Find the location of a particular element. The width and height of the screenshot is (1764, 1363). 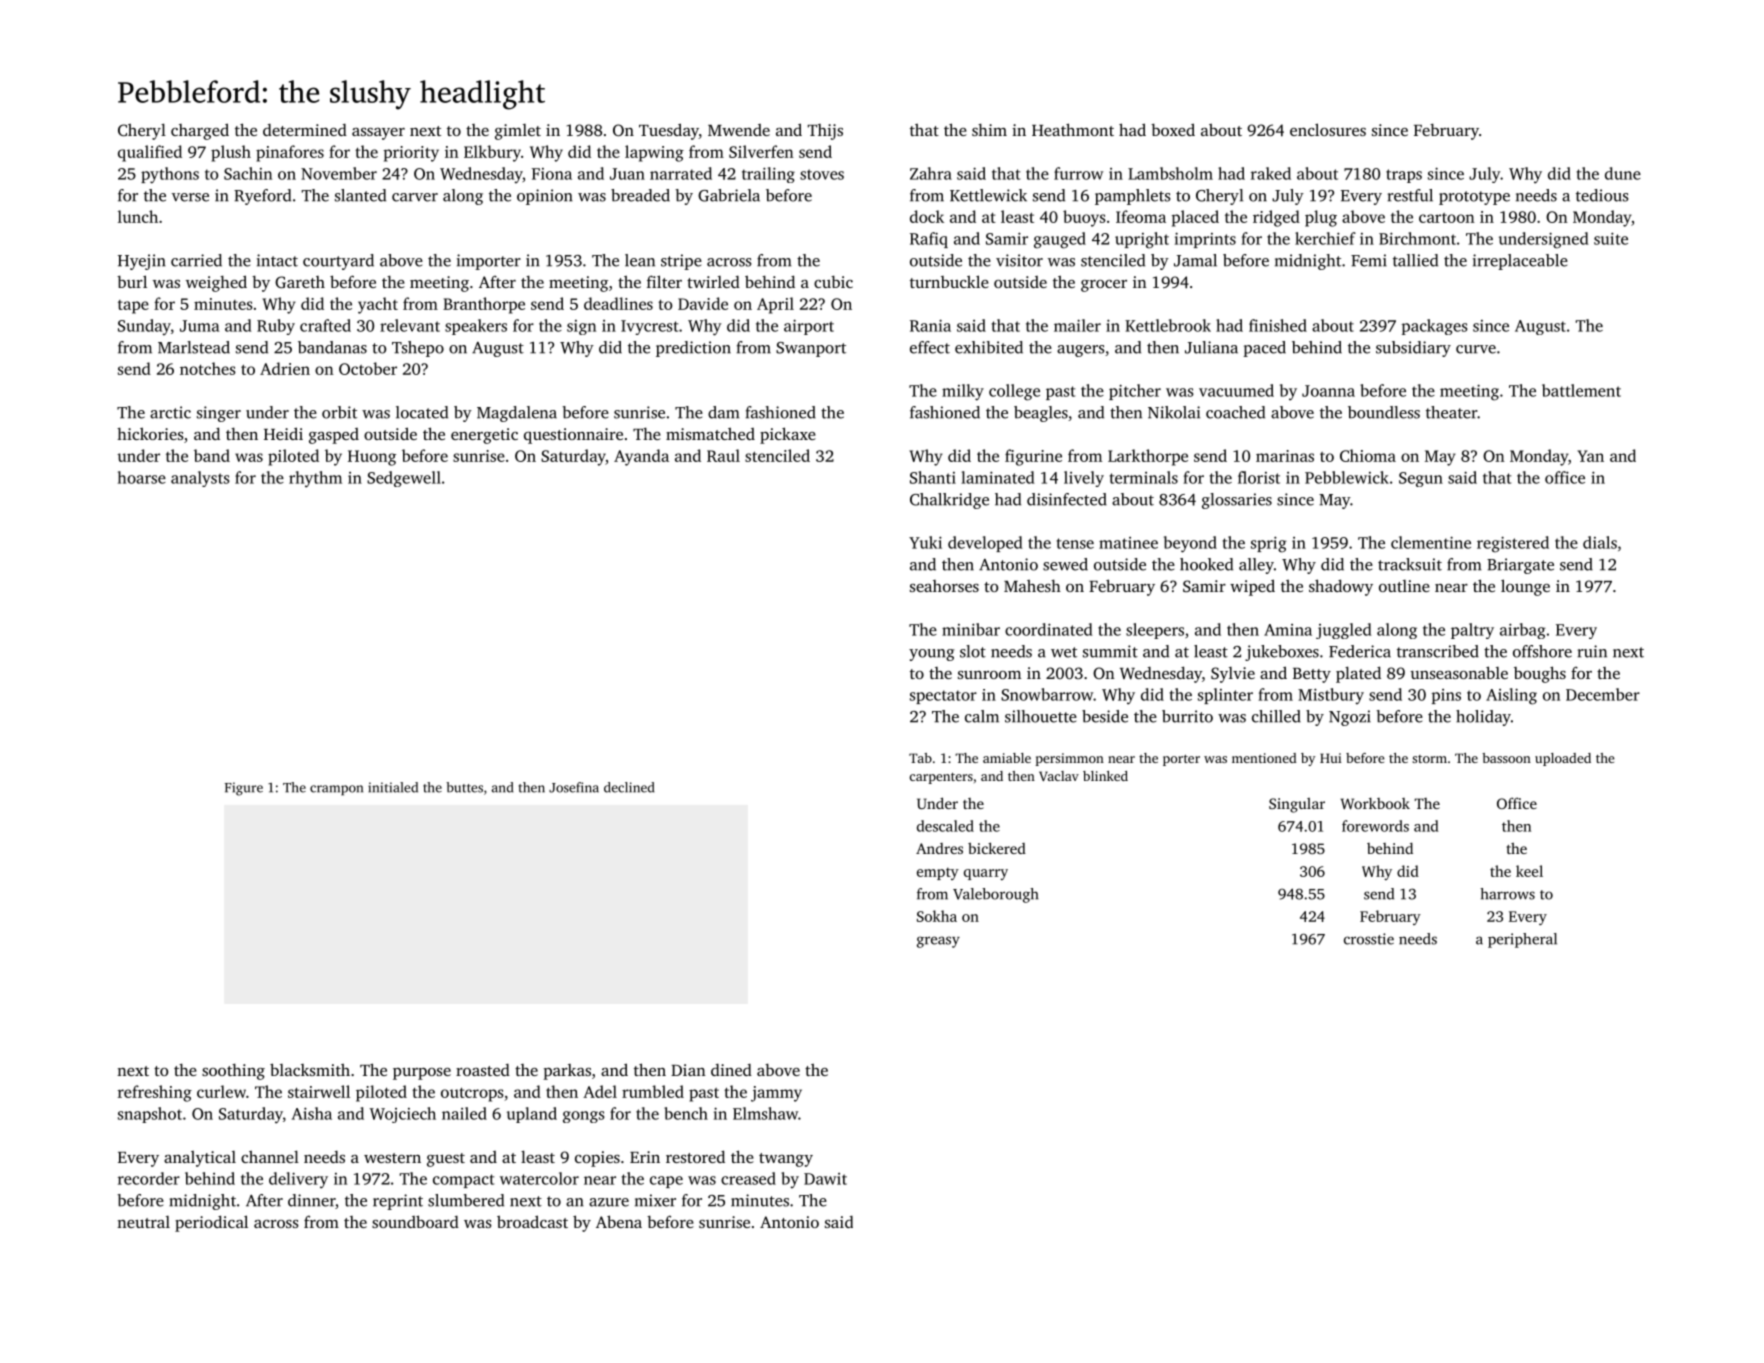

seahorses is located at coordinates (944, 586).
